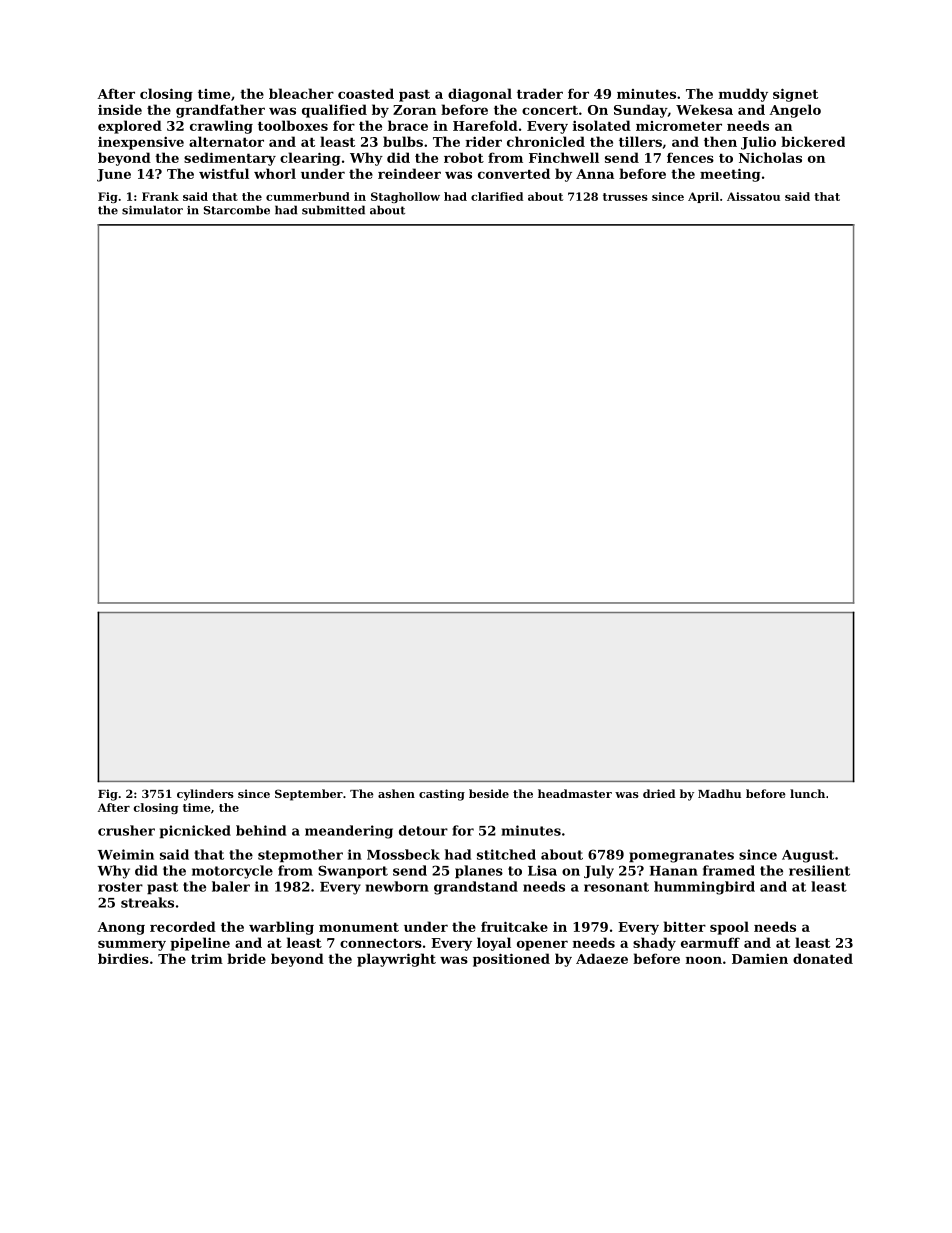 The width and height of the image is (952, 1233). What do you see at coordinates (575, 793) in the image?
I see `headmaster` at bounding box center [575, 793].
